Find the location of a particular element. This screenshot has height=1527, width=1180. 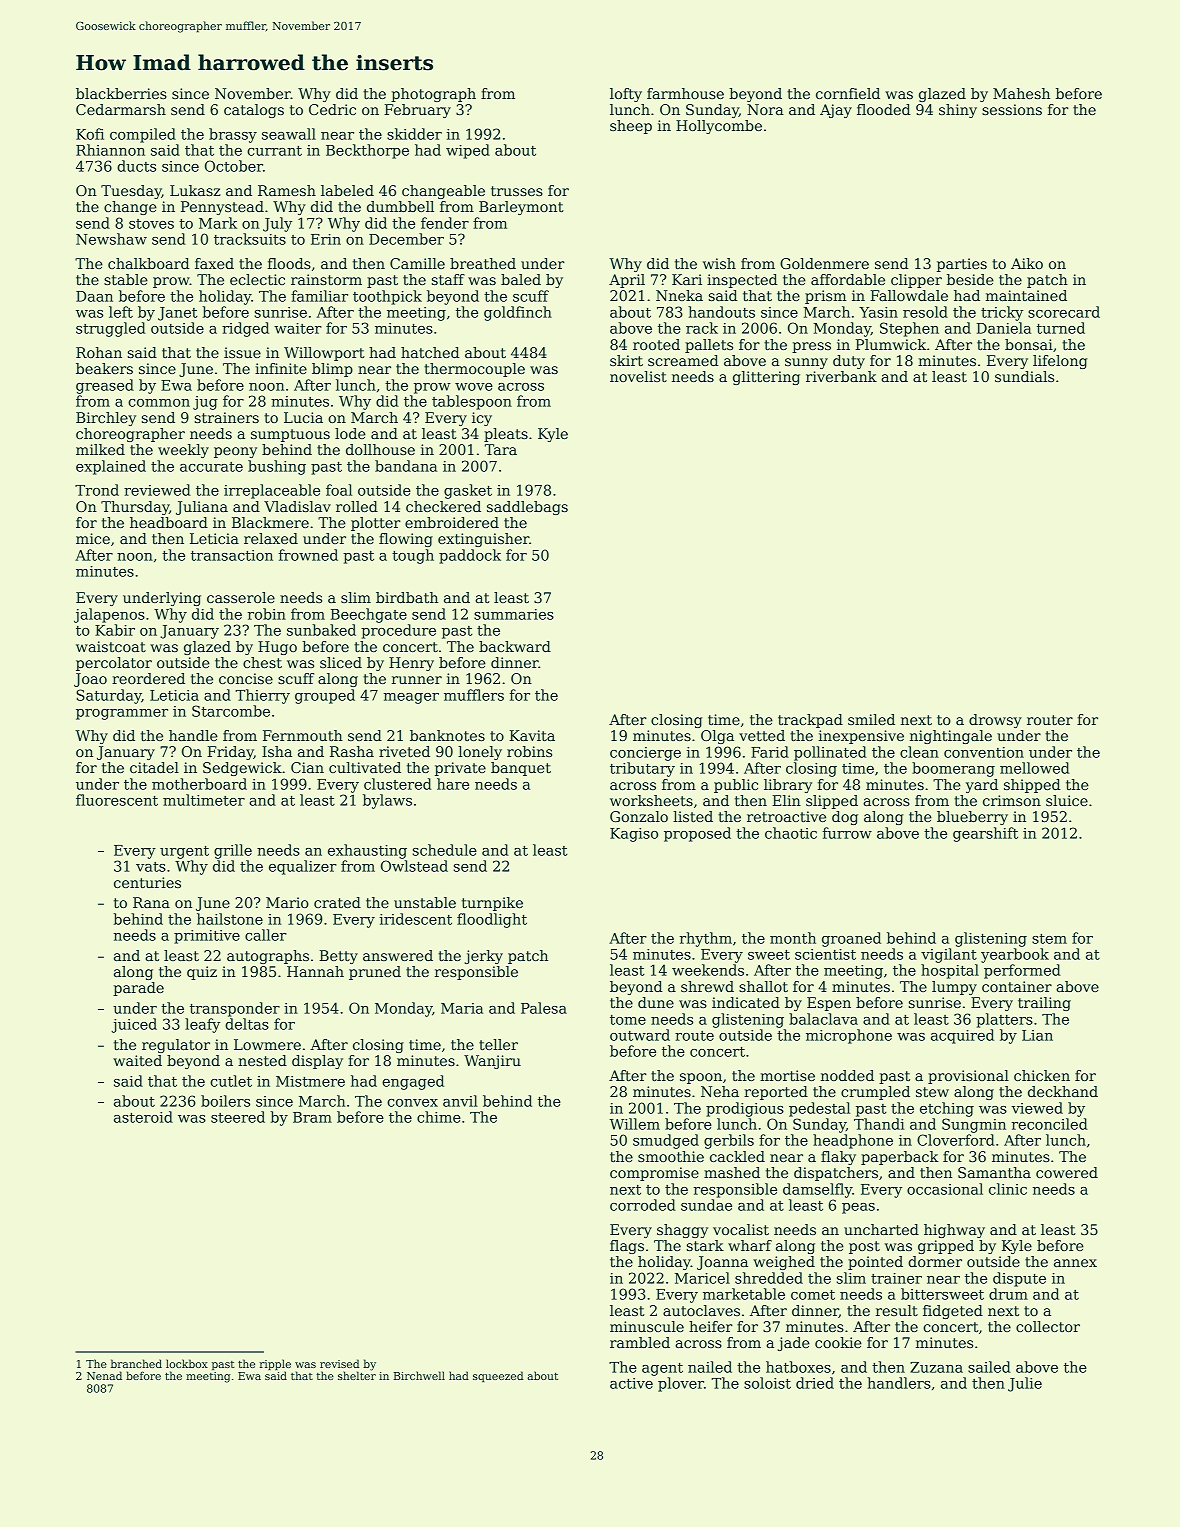

acquired is located at coordinates (962, 1036).
